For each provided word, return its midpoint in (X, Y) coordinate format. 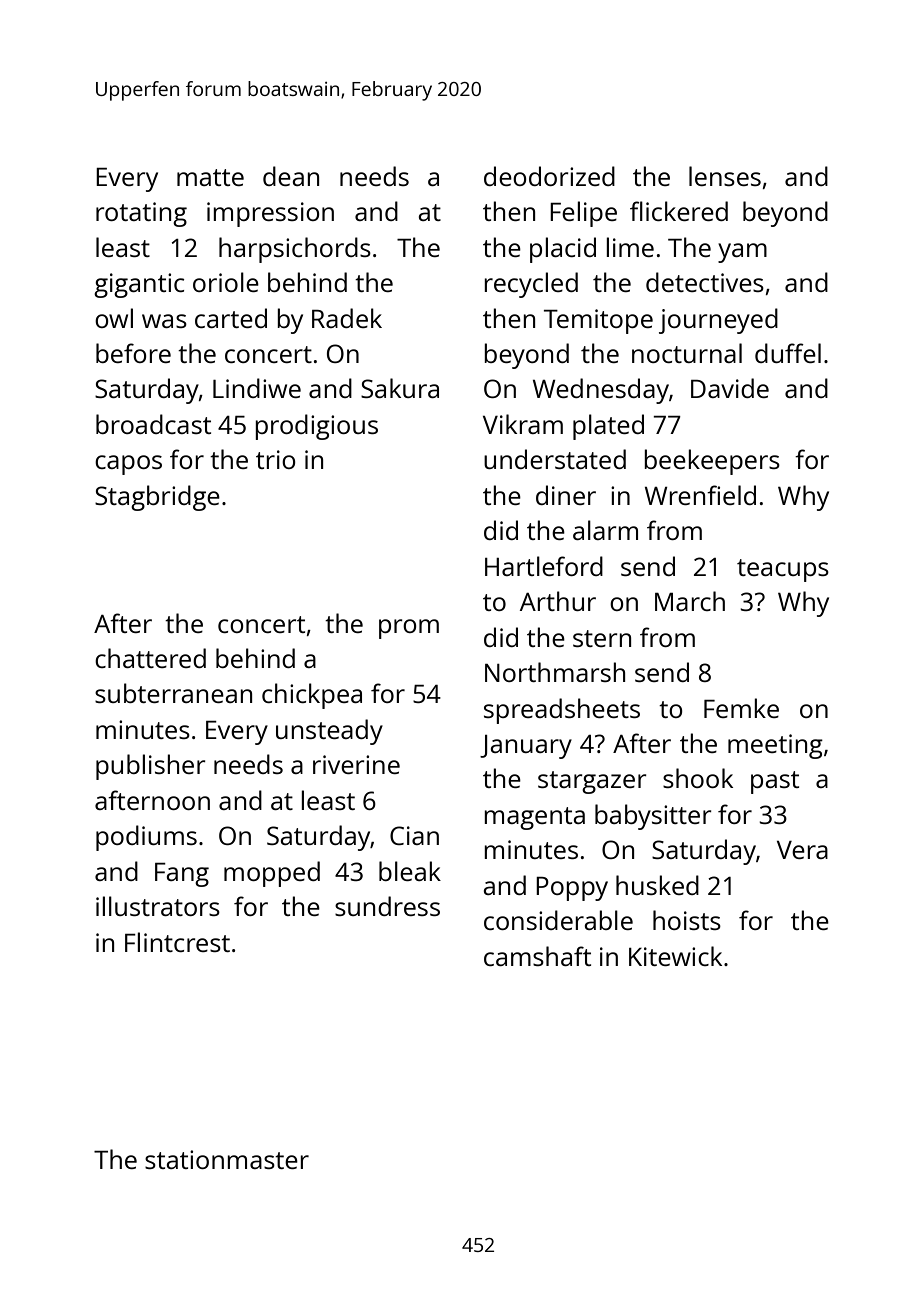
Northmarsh (555, 672)
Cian (414, 835)
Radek (347, 318)
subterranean (173, 693)
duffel (788, 353)
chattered (150, 658)
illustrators (158, 906)
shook (698, 778)
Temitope (598, 321)
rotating (141, 214)
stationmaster (227, 1159)
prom (409, 629)
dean (291, 176)
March (690, 601)
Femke (741, 708)
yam (742, 253)
